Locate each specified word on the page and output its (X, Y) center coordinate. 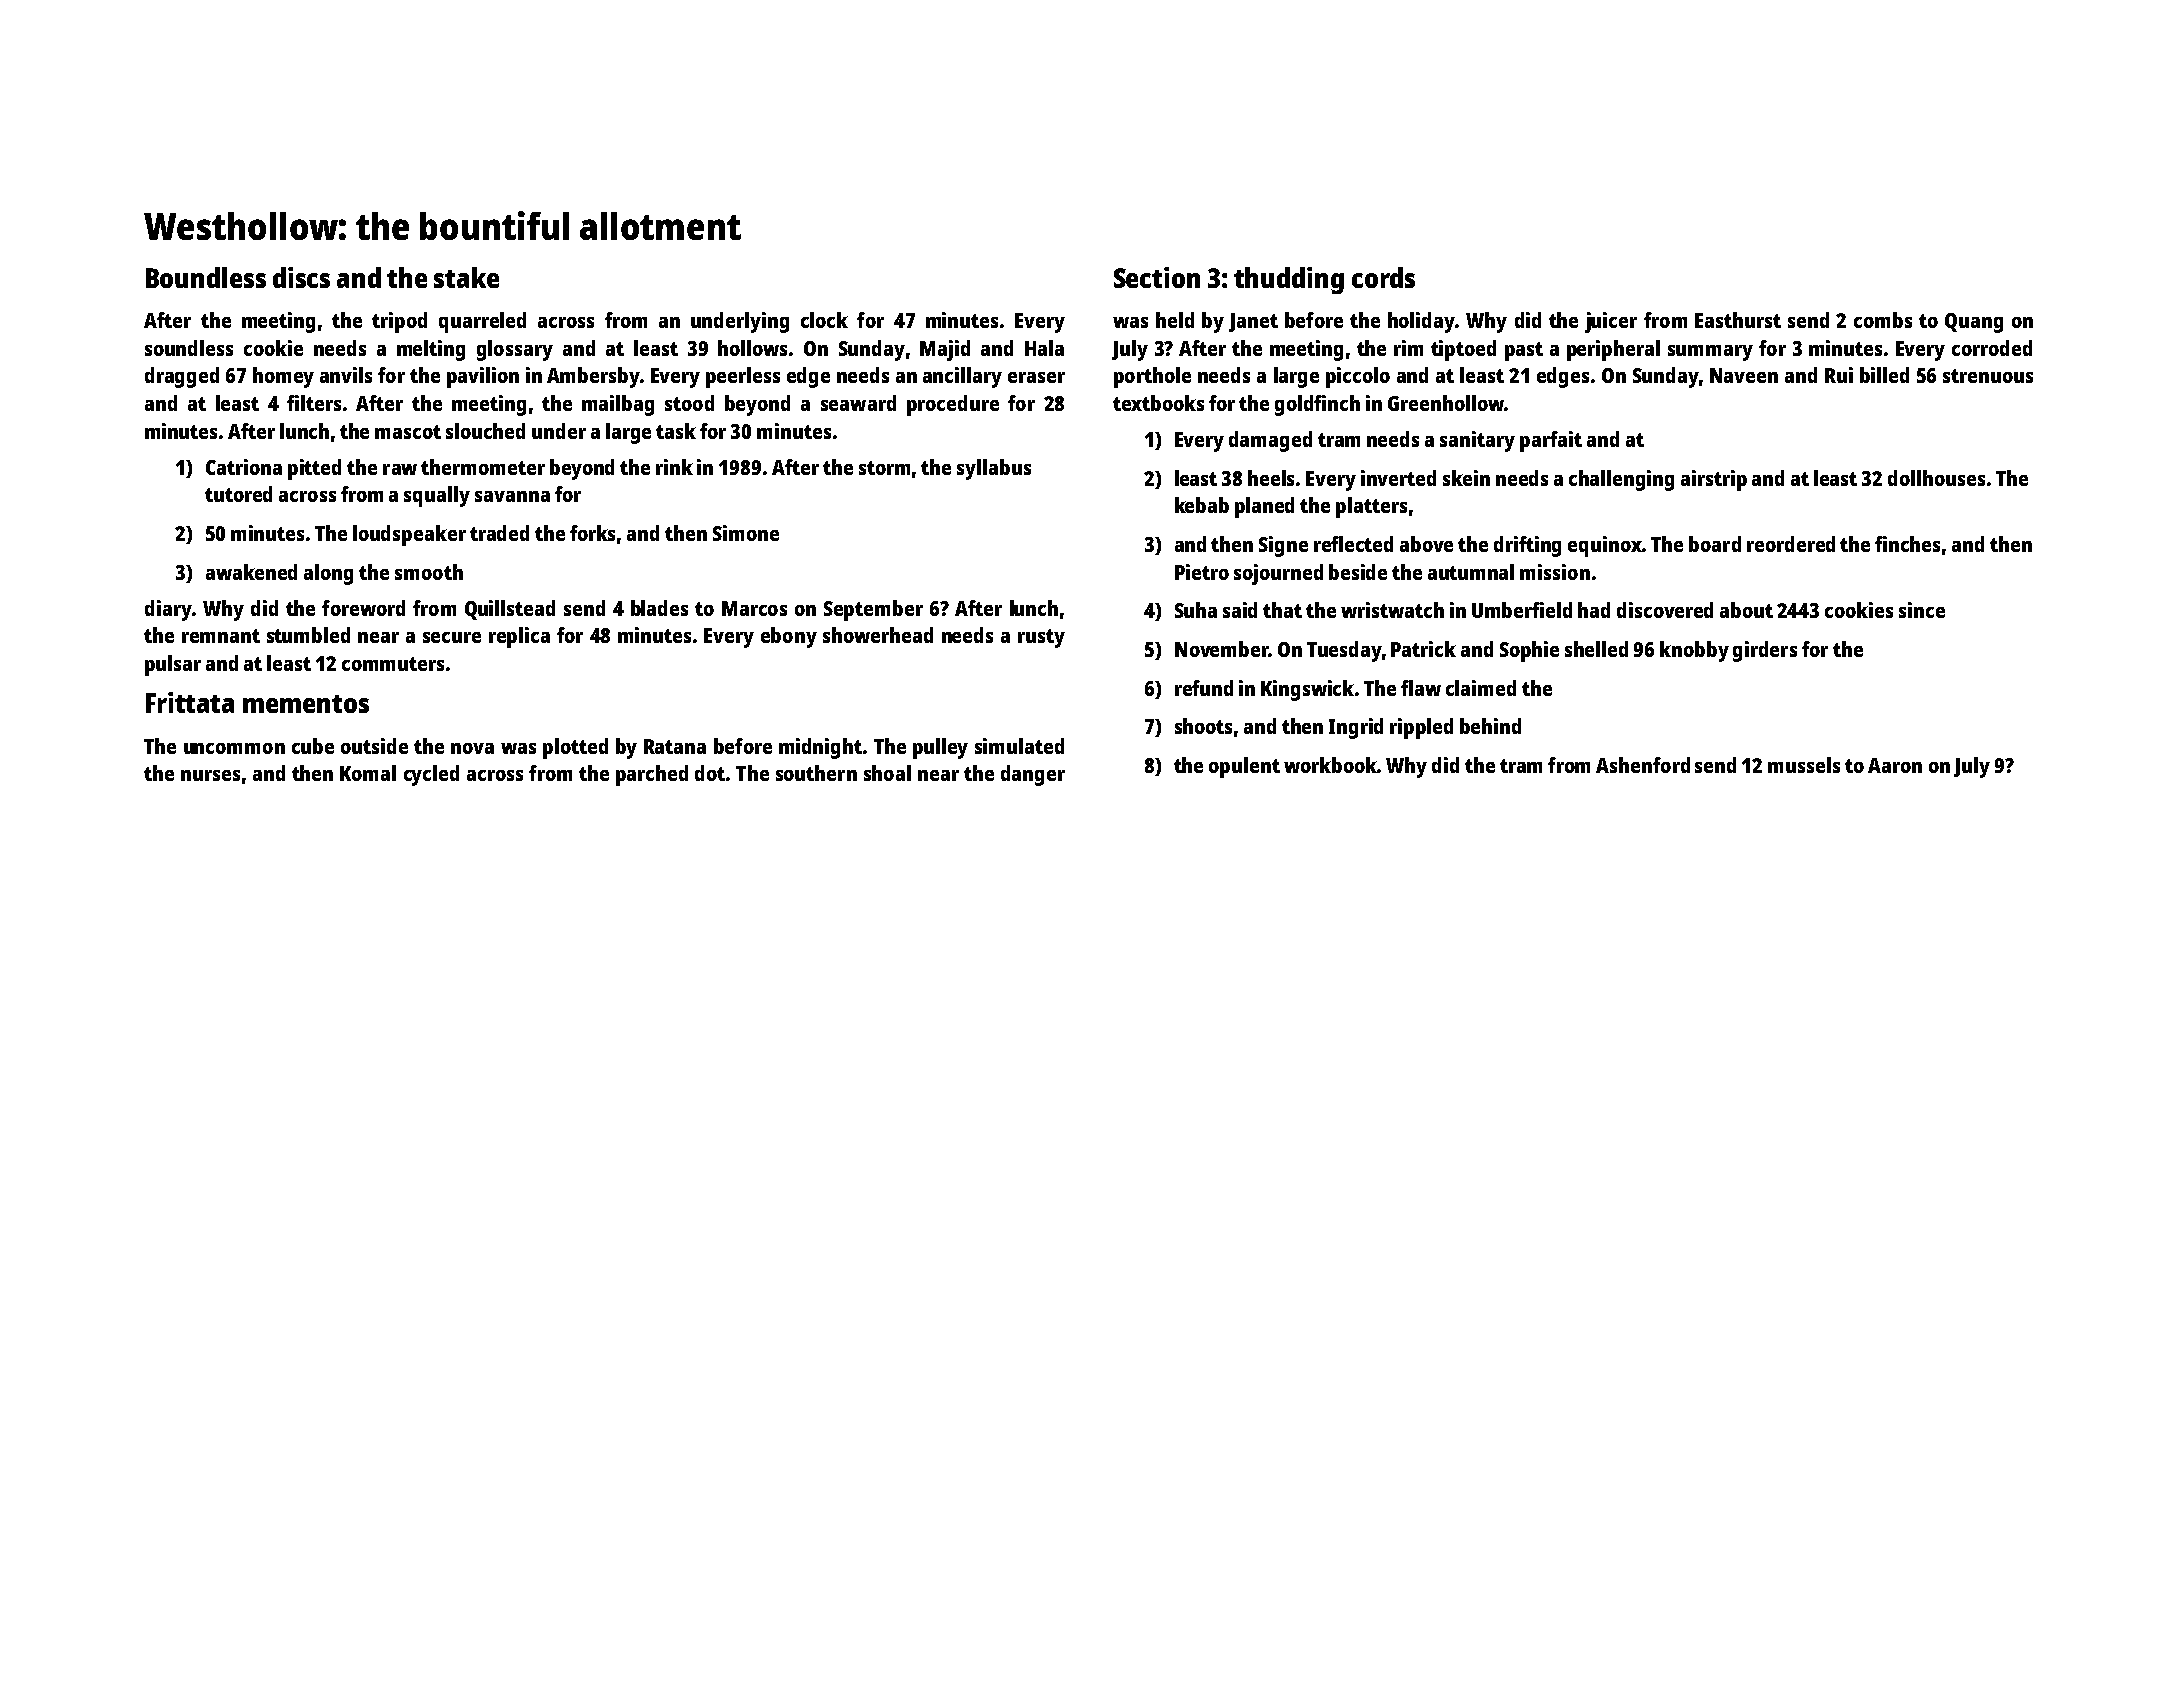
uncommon (234, 748)
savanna (512, 496)
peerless (743, 377)
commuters (393, 664)
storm (884, 468)
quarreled (482, 322)
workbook (1331, 765)
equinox (1605, 546)
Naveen (1744, 375)
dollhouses (1936, 478)
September (873, 610)
